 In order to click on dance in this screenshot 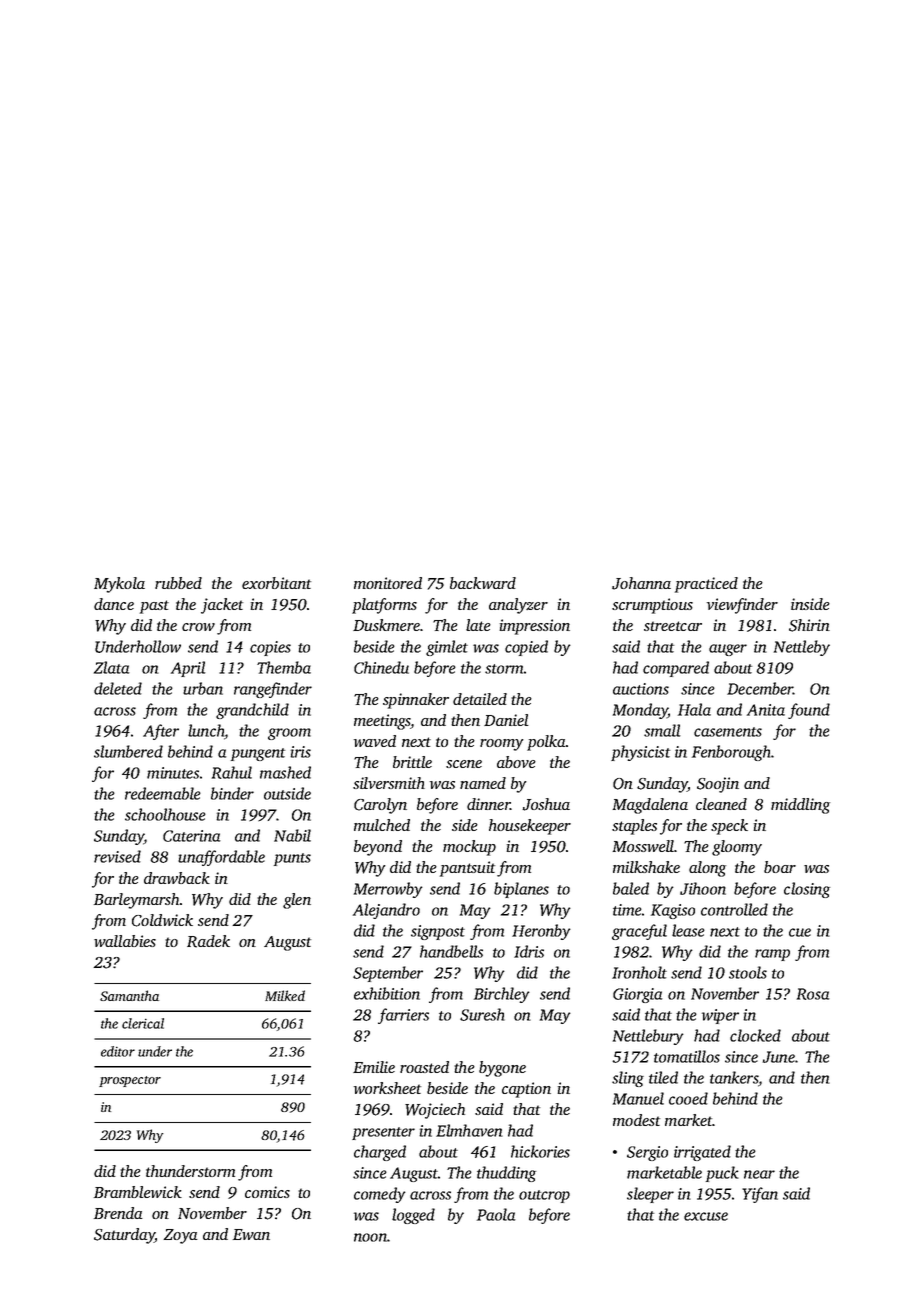, I will do `click(114, 604)`.
